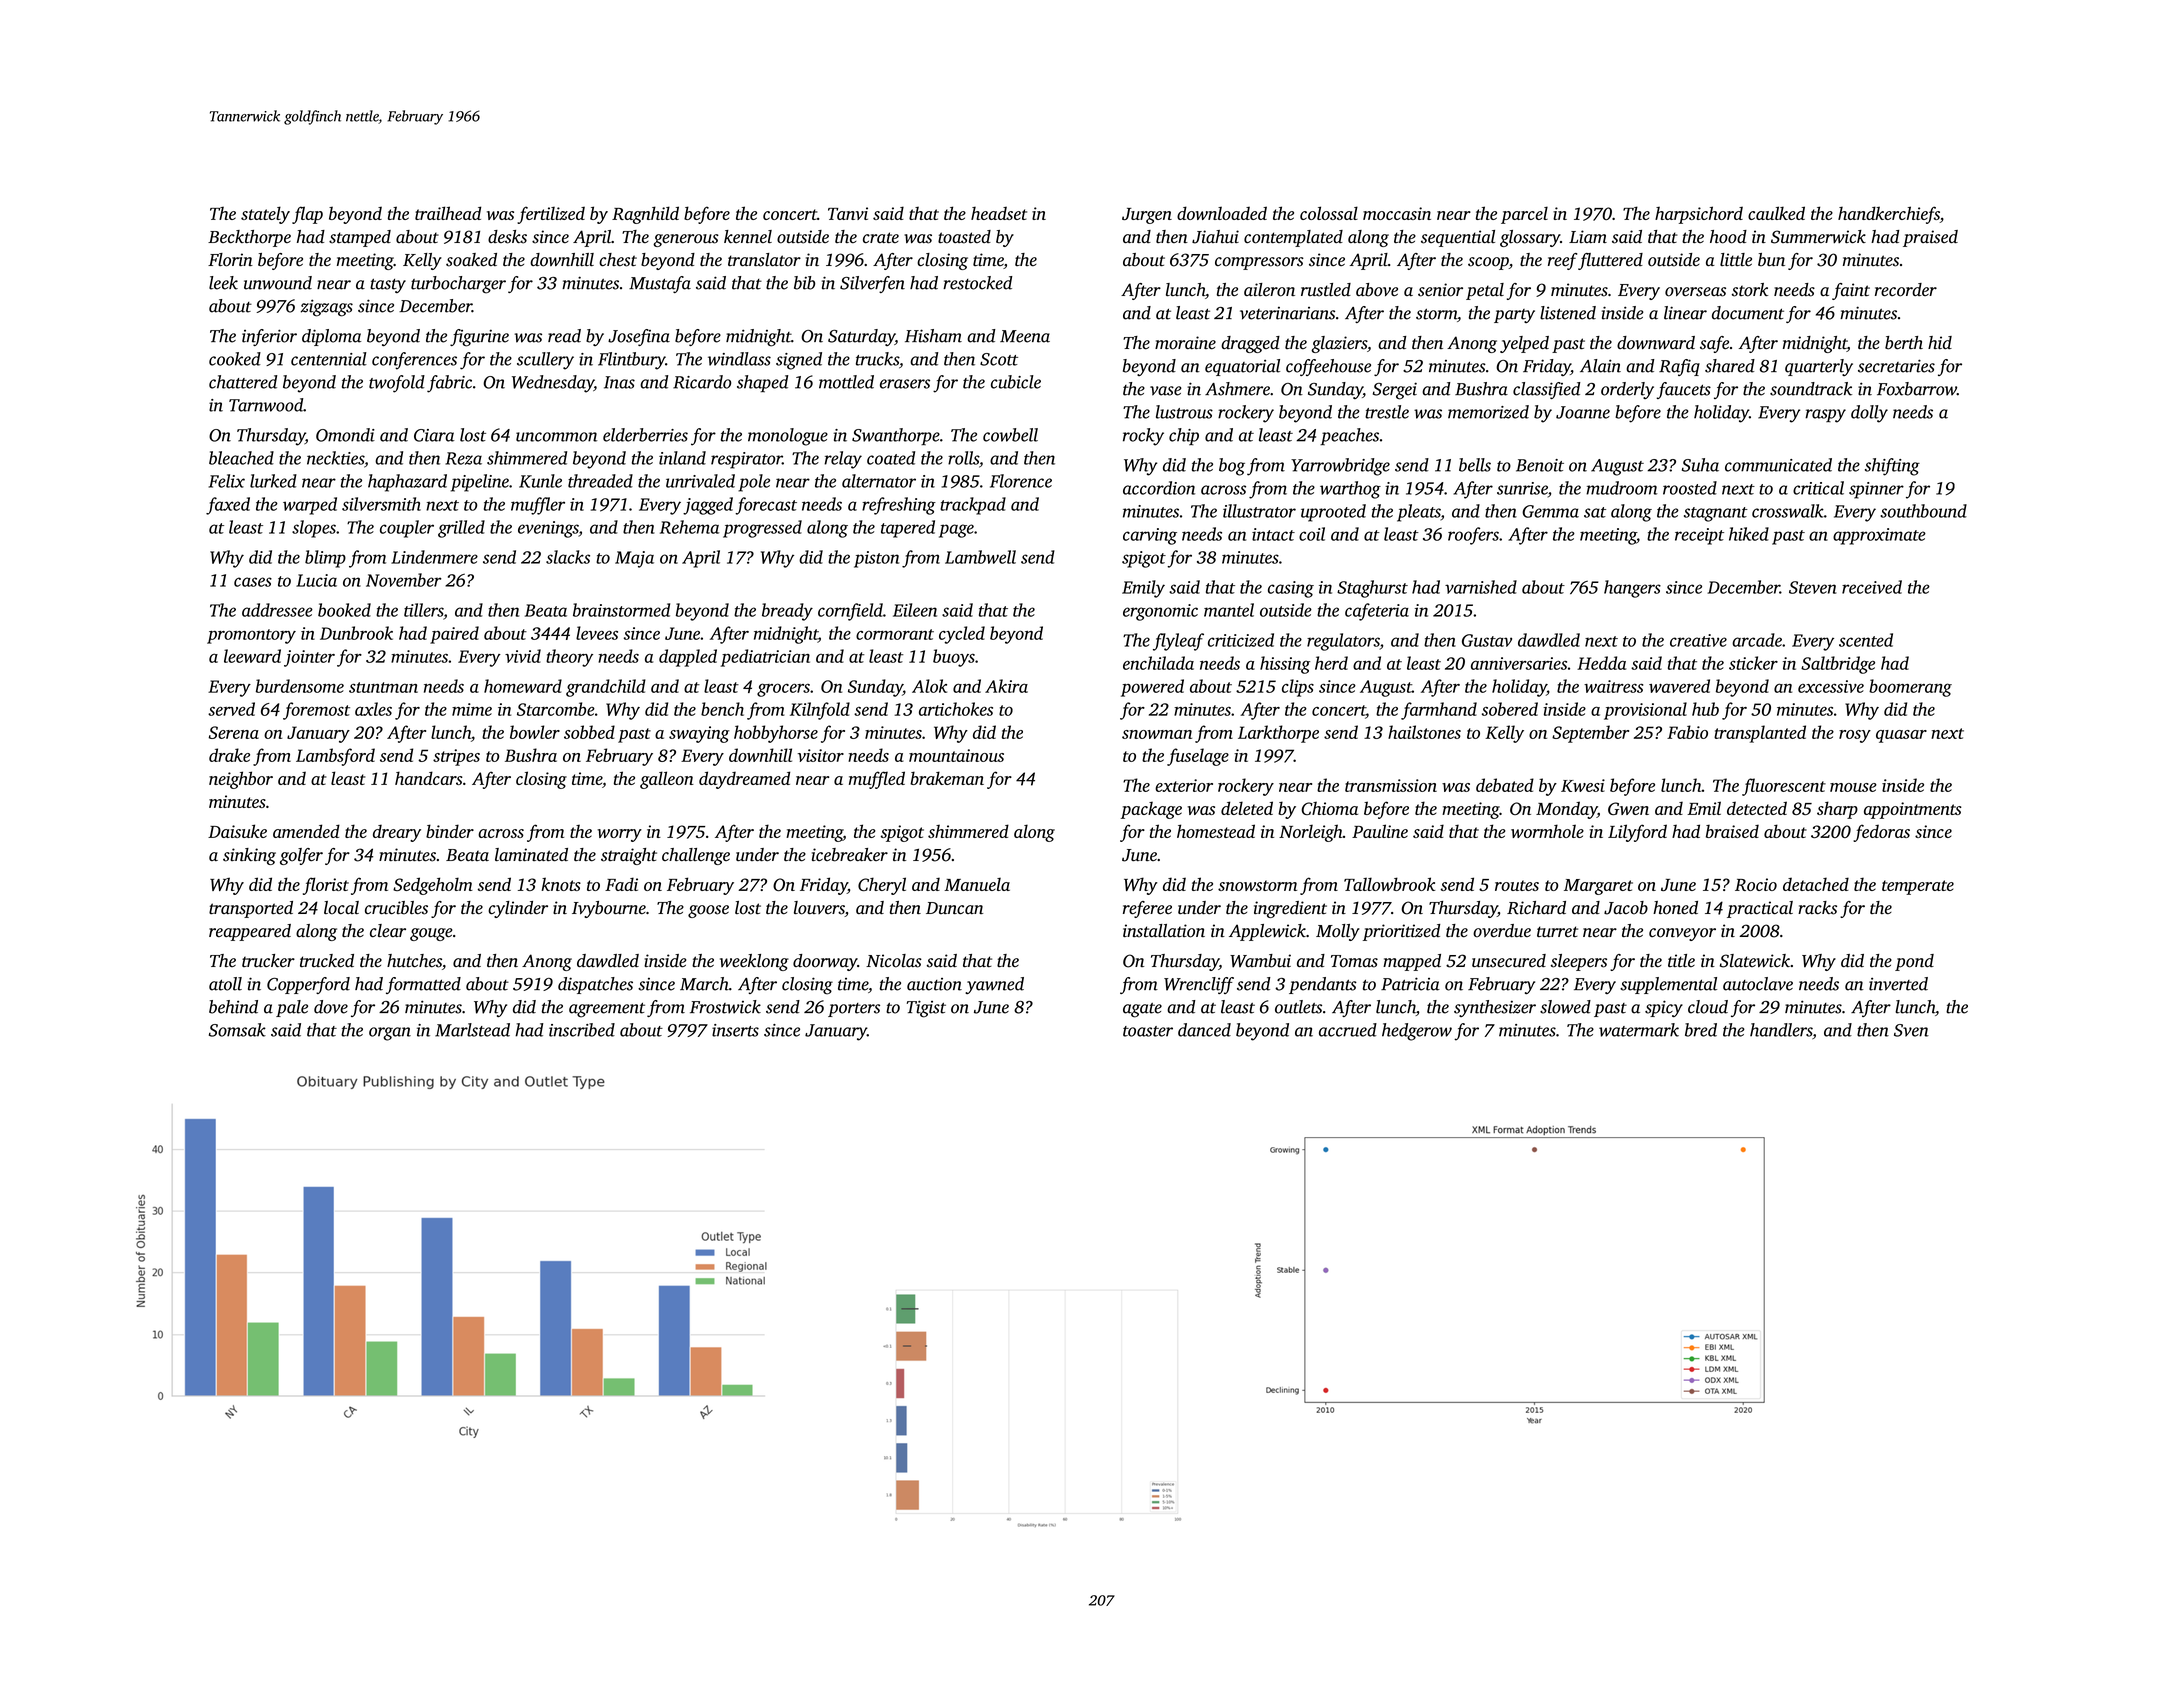 Image resolution: width=2178 pixels, height=1683 pixels. I want to click on received, so click(1872, 587).
